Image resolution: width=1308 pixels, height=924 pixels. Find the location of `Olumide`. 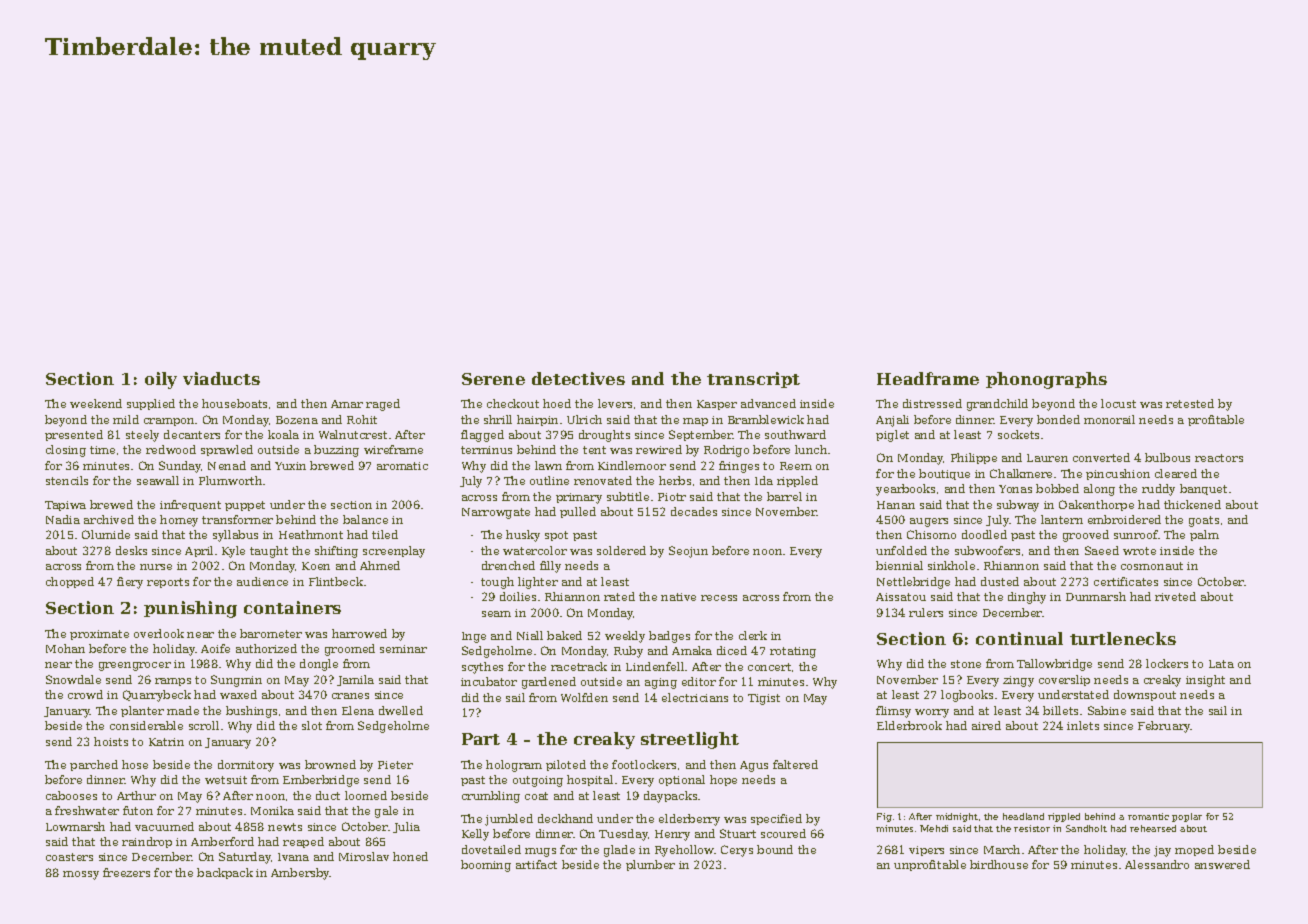

Olumide is located at coordinates (106, 534).
